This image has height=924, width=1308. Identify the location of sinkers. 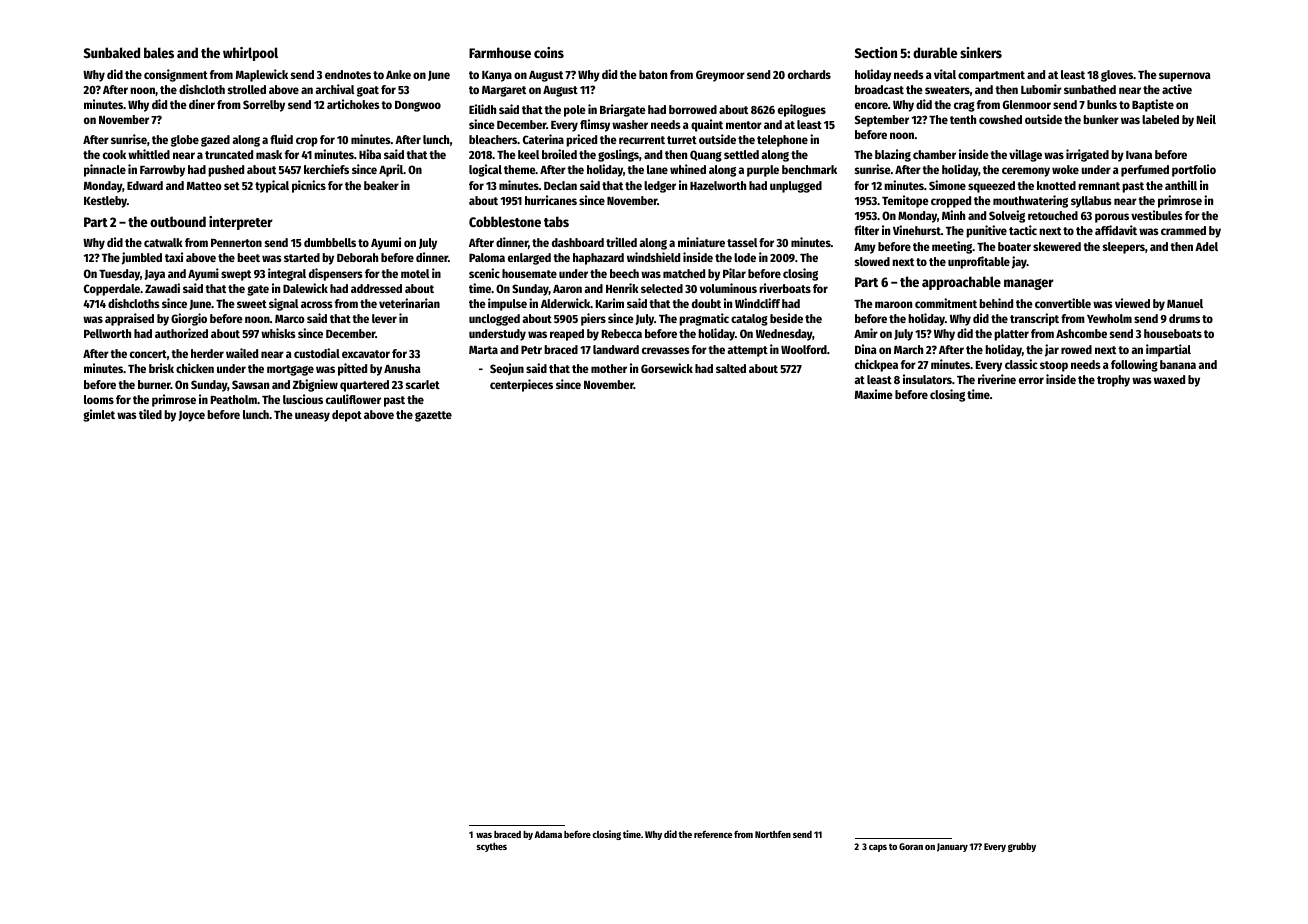
(981, 52).
